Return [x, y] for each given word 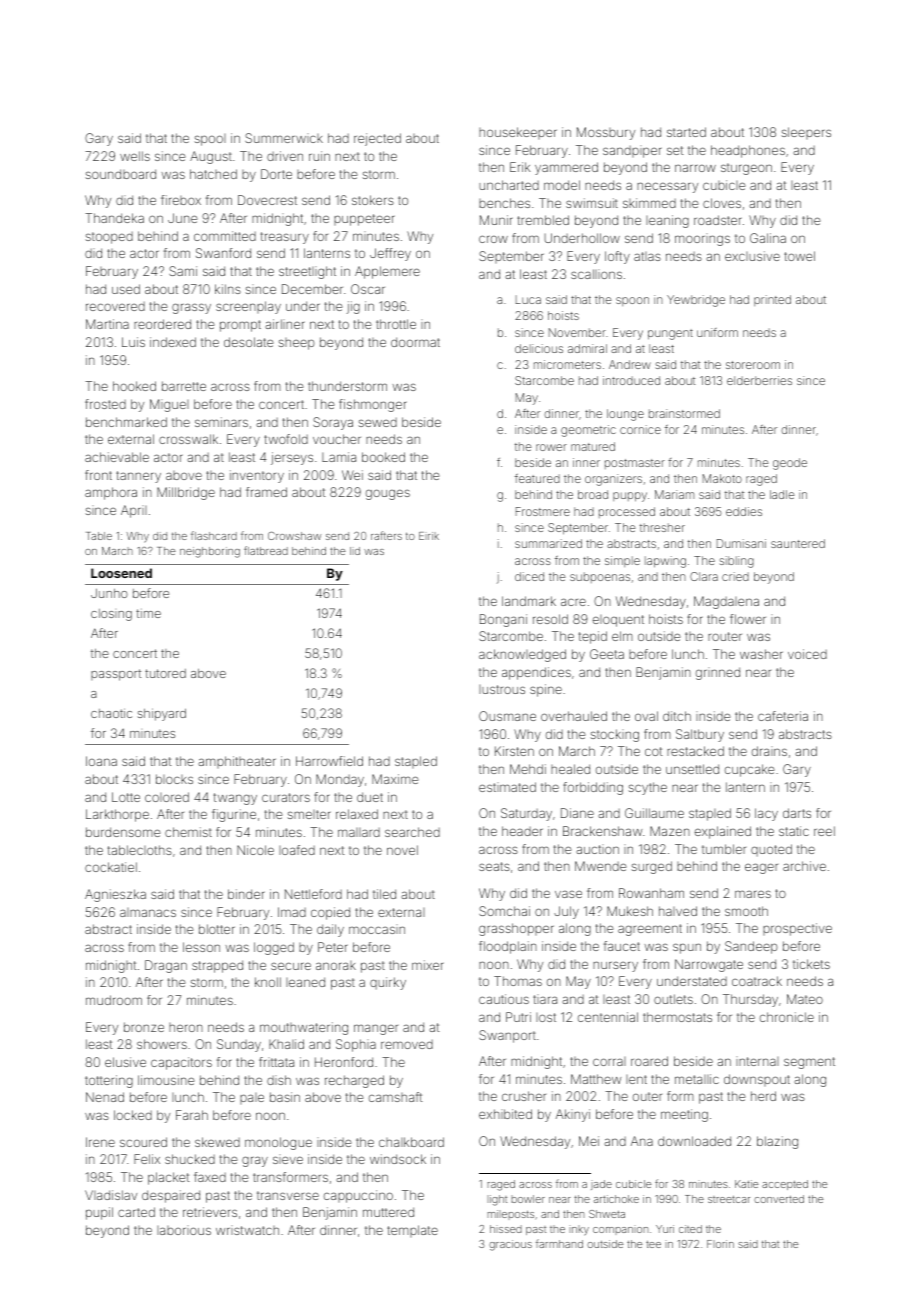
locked [133, 1115]
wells [135, 156]
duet [370, 797]
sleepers [806, 133]
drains [769, 751]
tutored [165, 673]
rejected [377, 139]
